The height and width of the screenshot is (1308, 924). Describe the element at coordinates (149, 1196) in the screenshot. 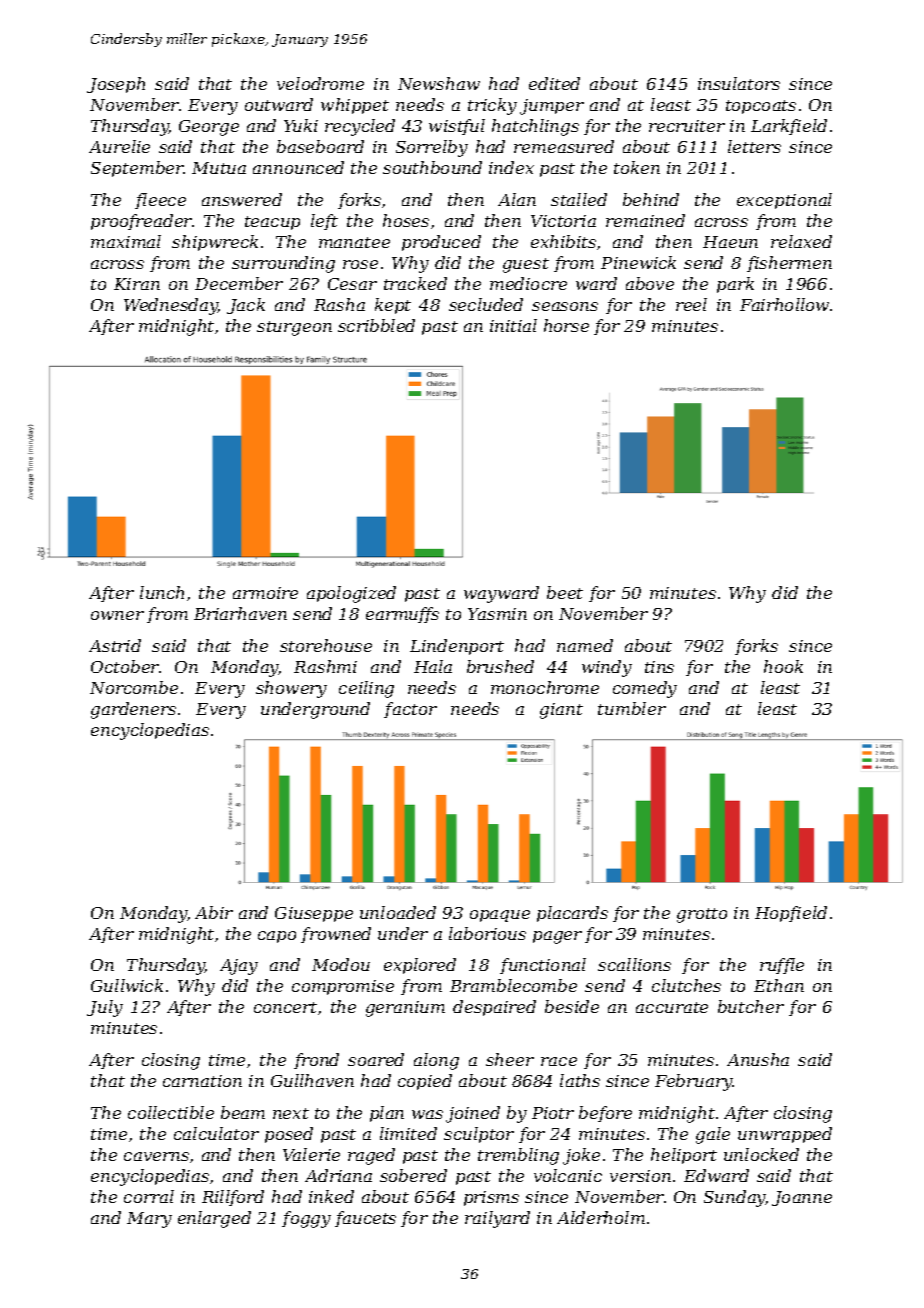

I see `corral` at that location.
